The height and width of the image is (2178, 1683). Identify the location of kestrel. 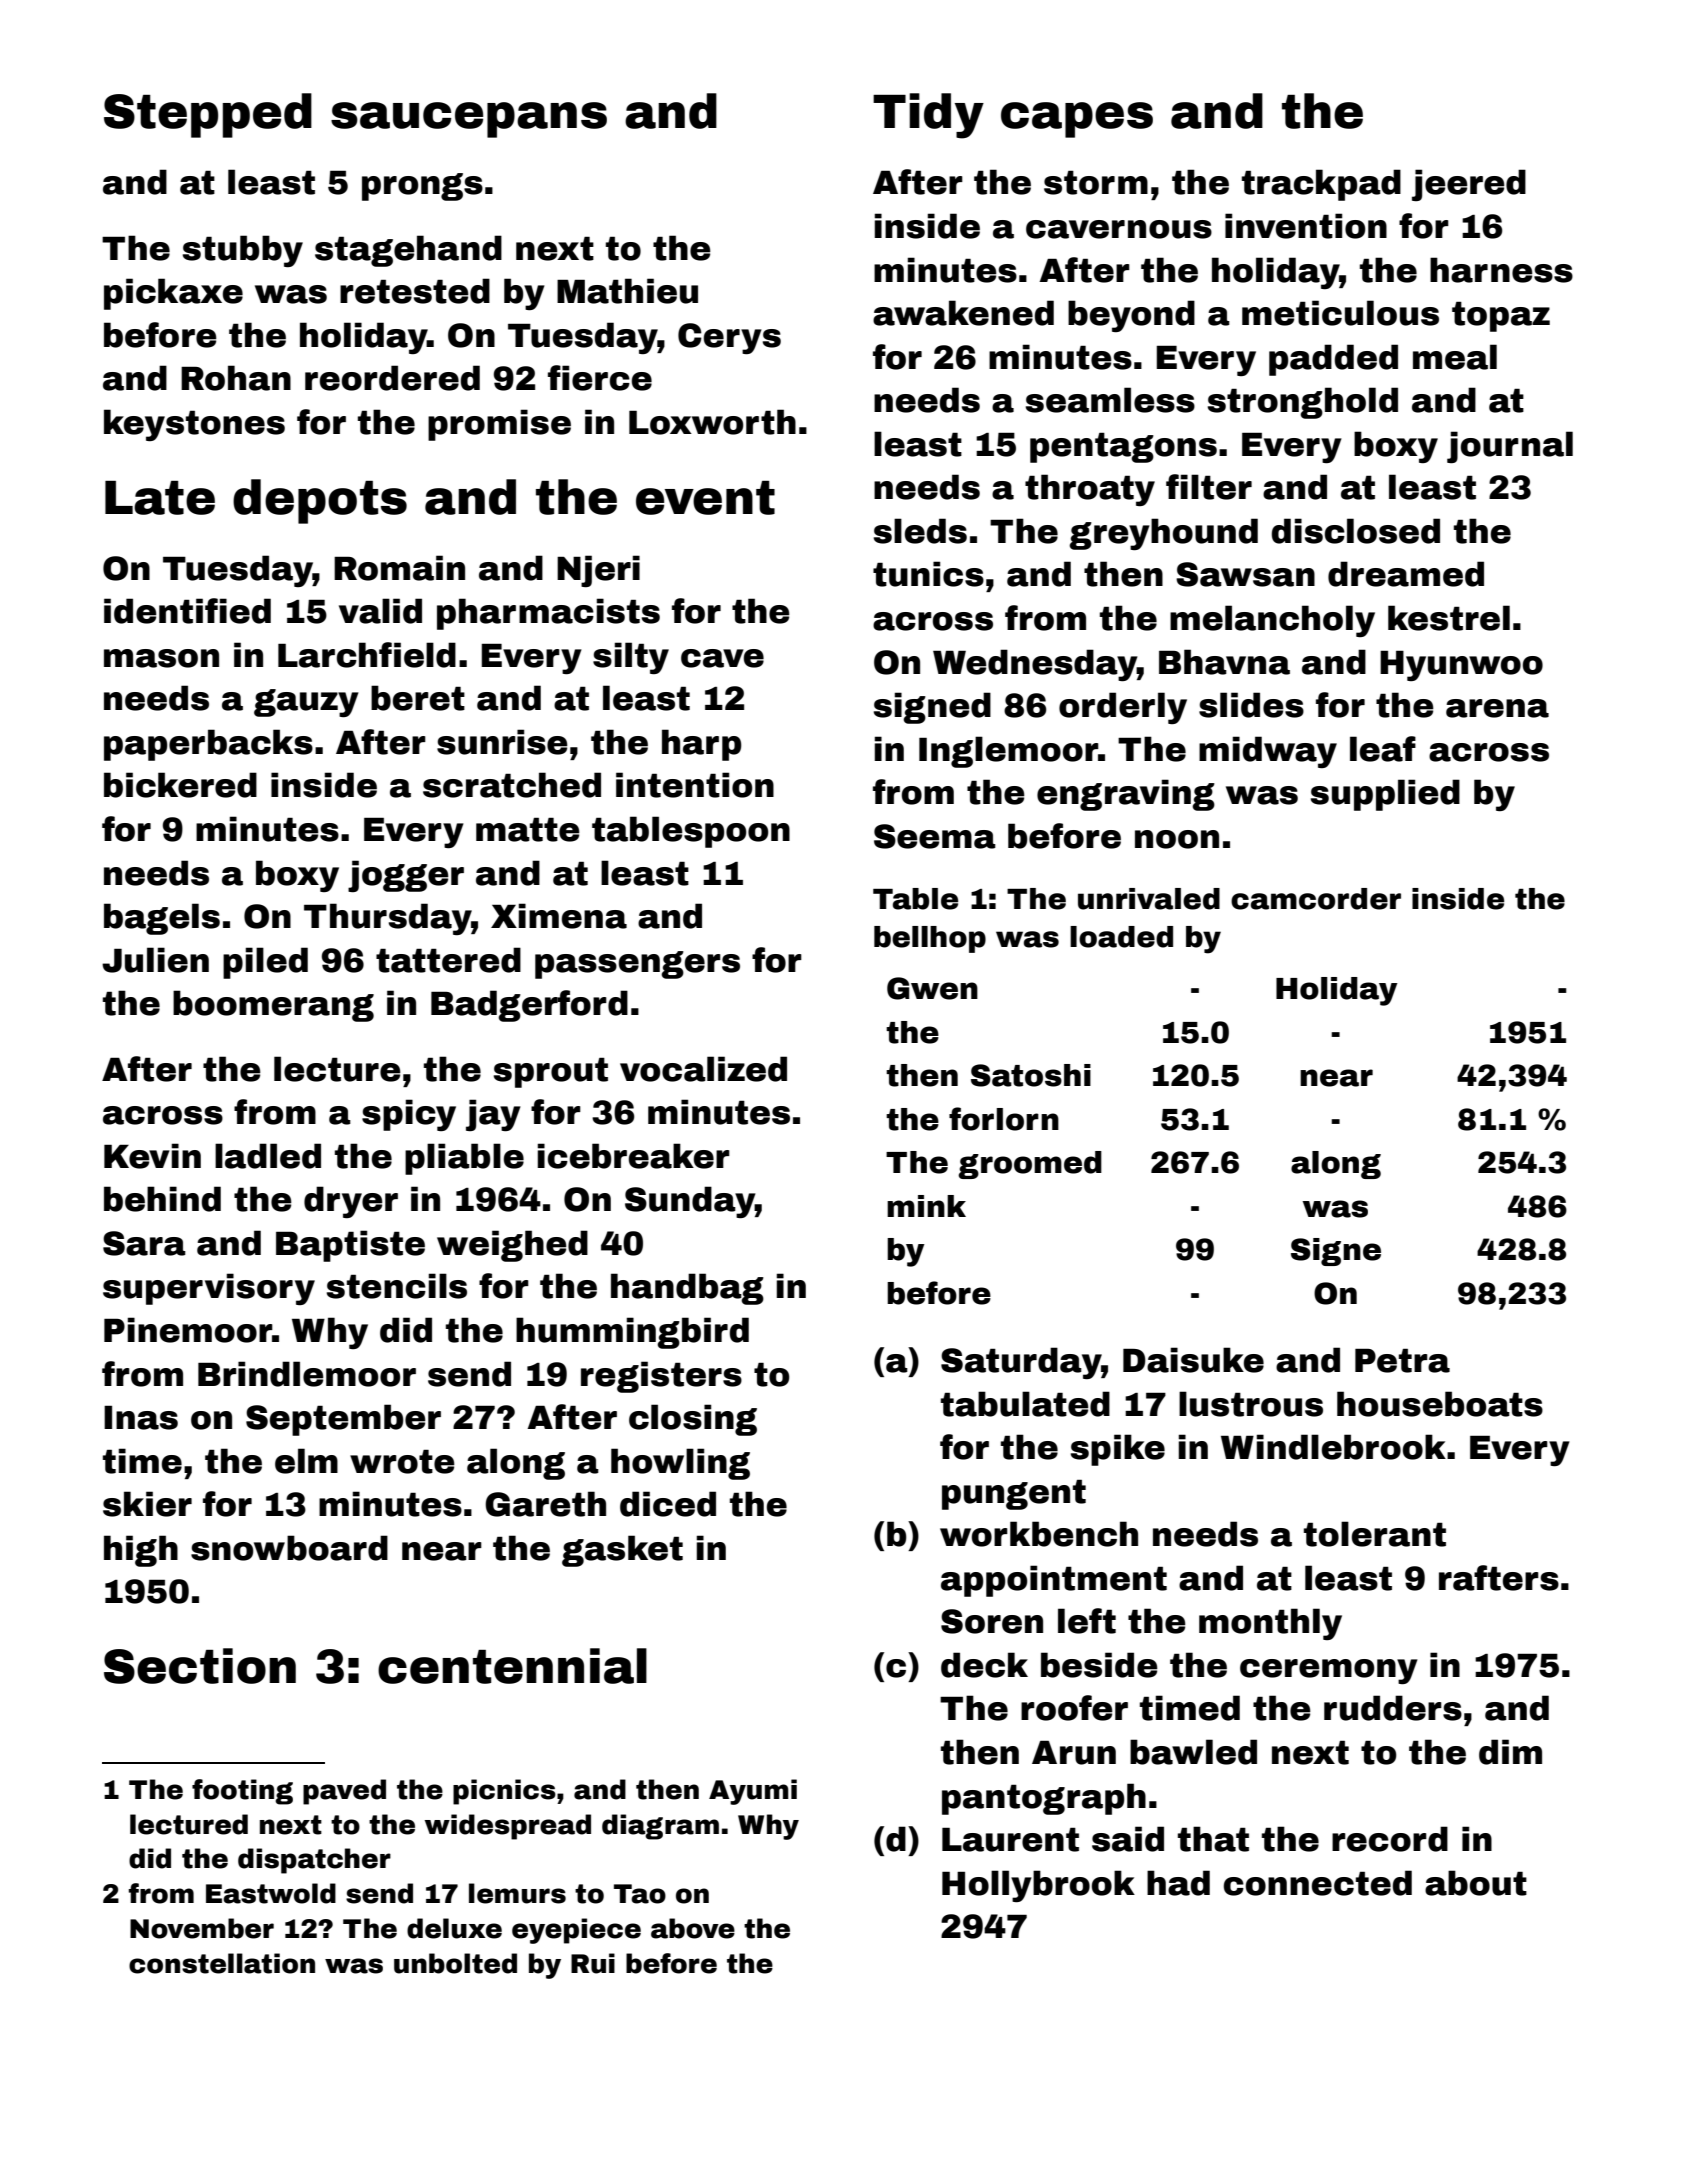
(1449, 618).
